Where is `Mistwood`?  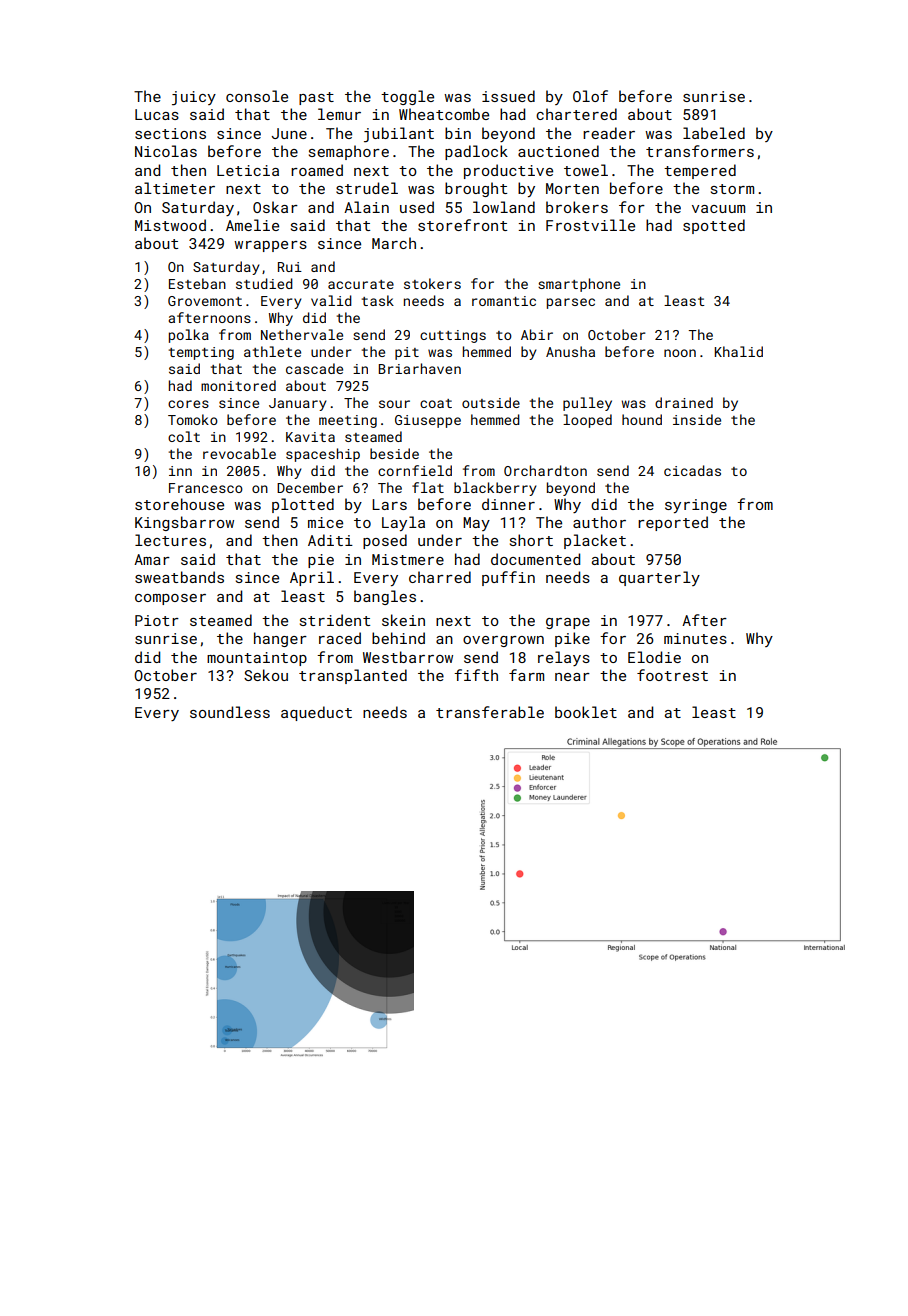
Mistwood is located at coordinates (170, 225).
